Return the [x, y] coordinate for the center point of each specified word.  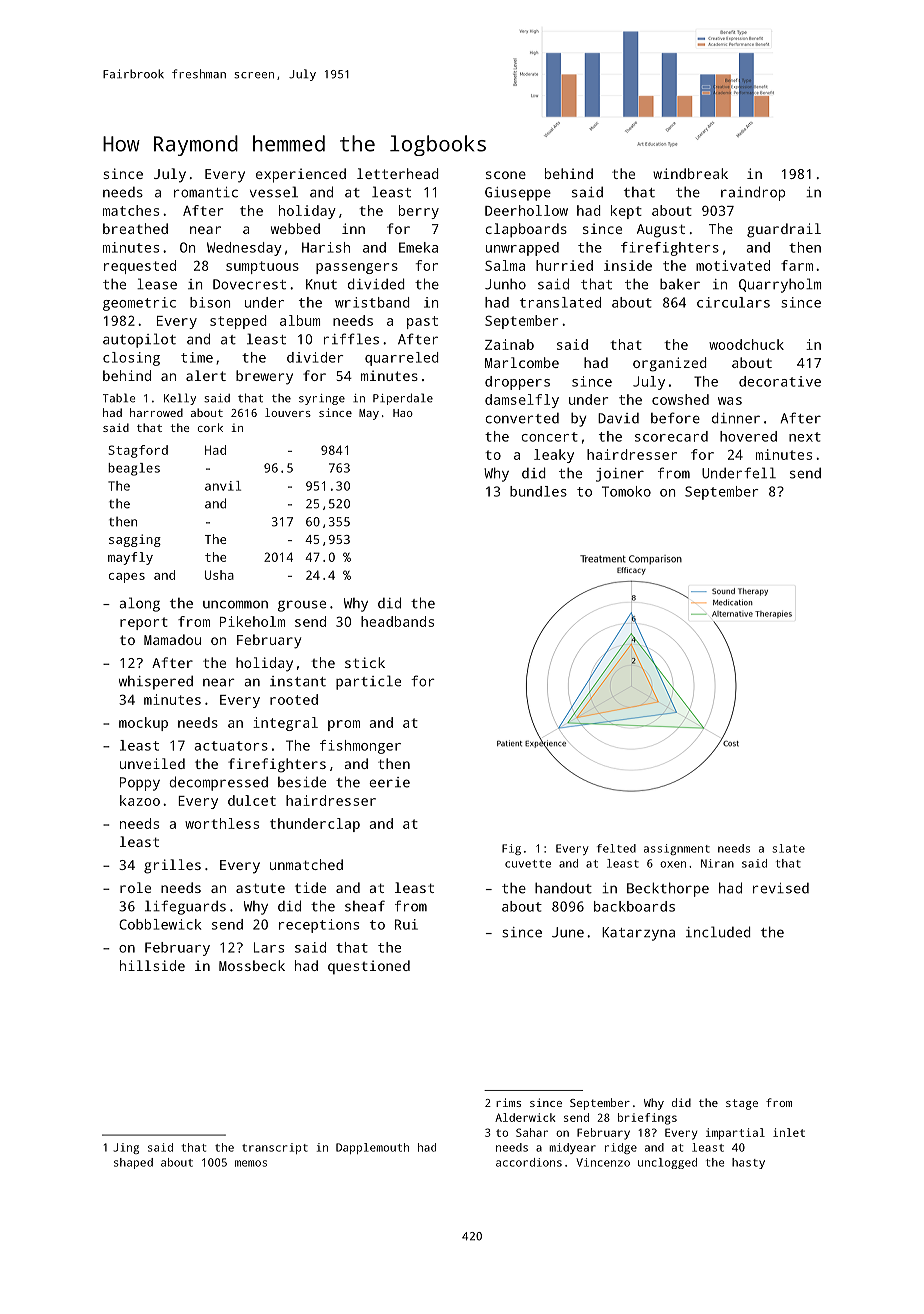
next [805, 437]
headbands [397, 621]
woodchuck [746, 344]
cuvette [528, 864]
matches [131, 210]
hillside [152, 965]
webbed [295, 228]
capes [127, 578]
